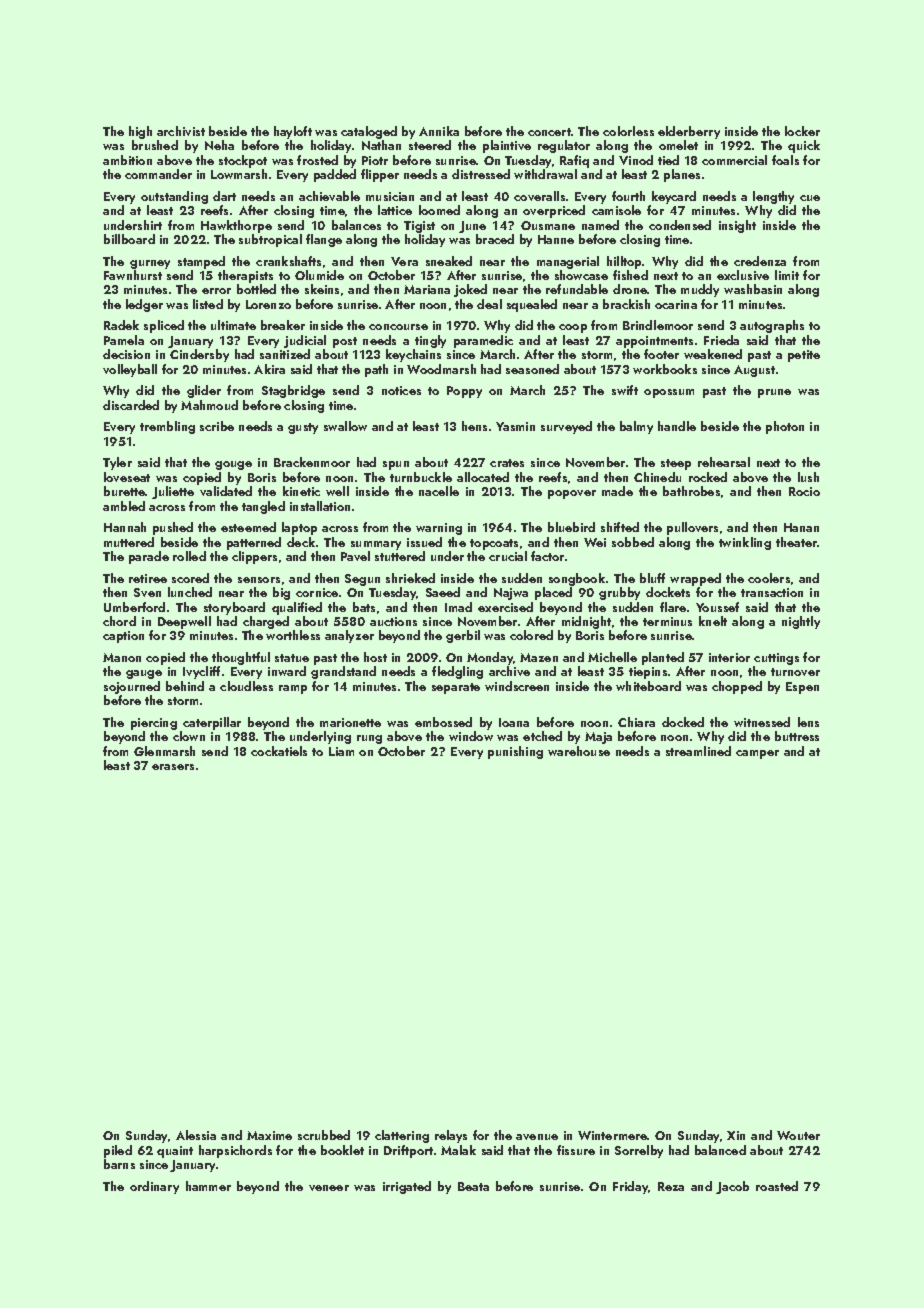  I want to click on streamlined, so click(698, 751).
